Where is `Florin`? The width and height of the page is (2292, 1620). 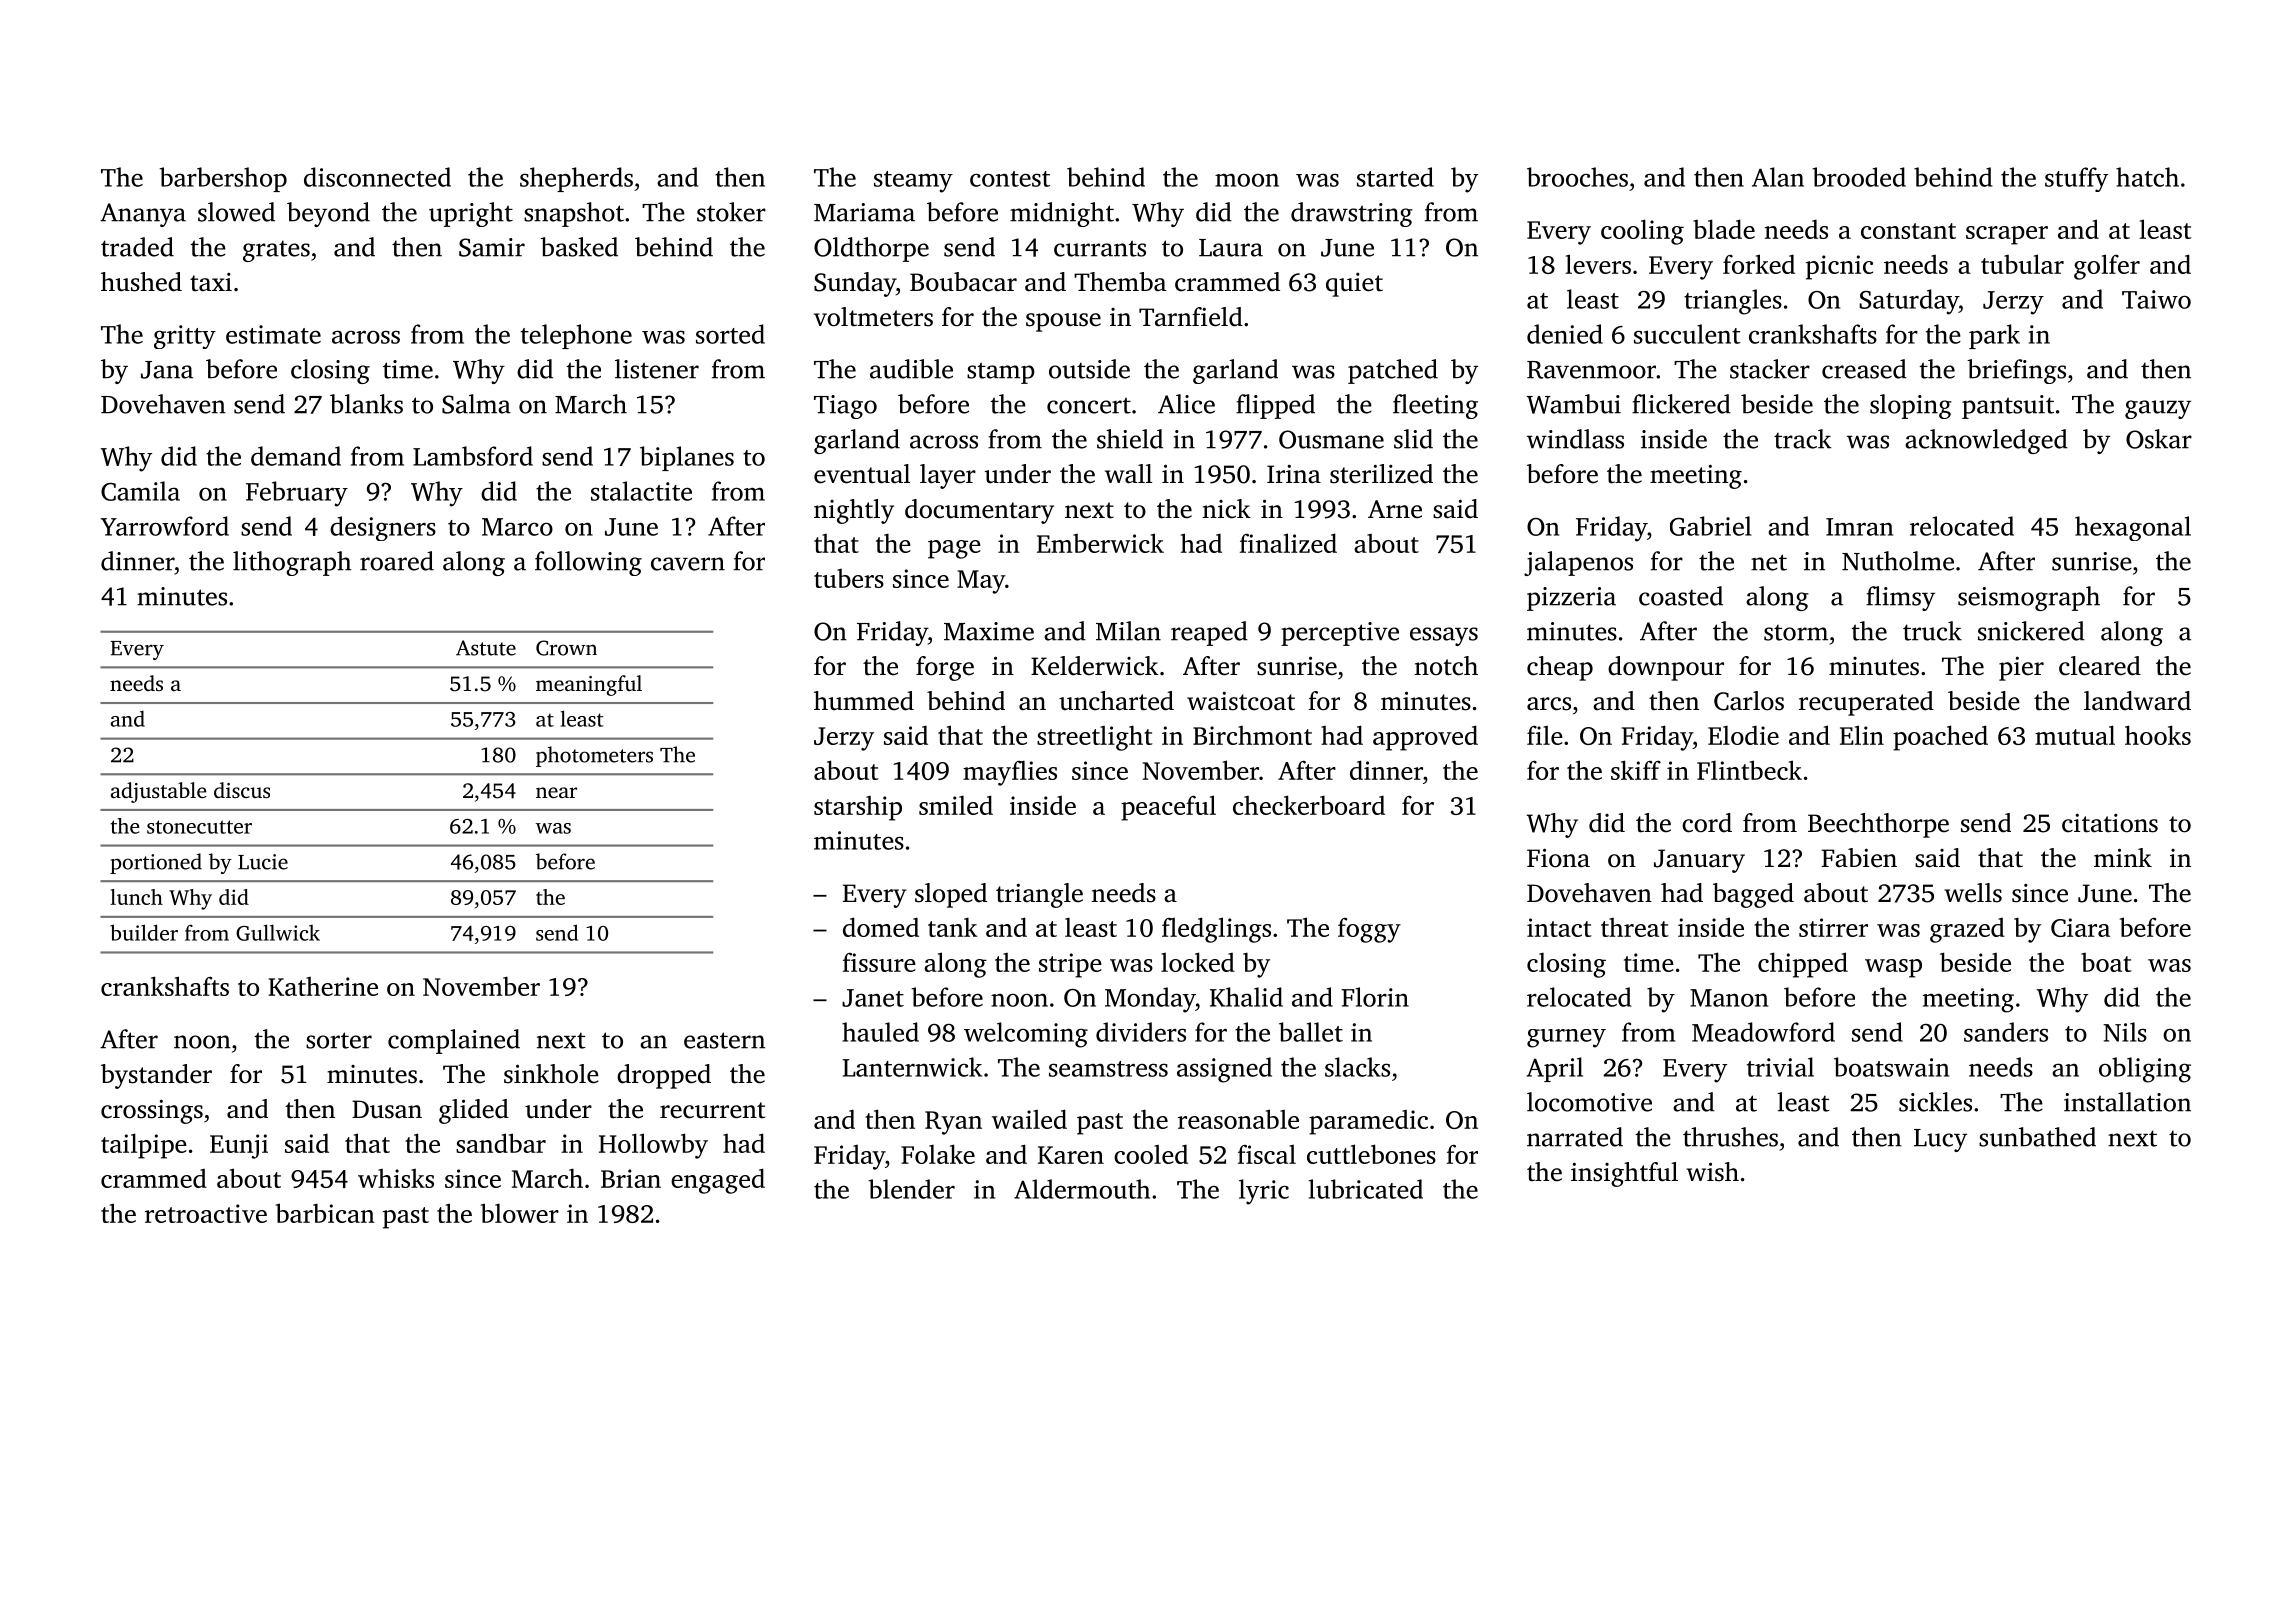 Florin is located at coordinates (1375, 997).
